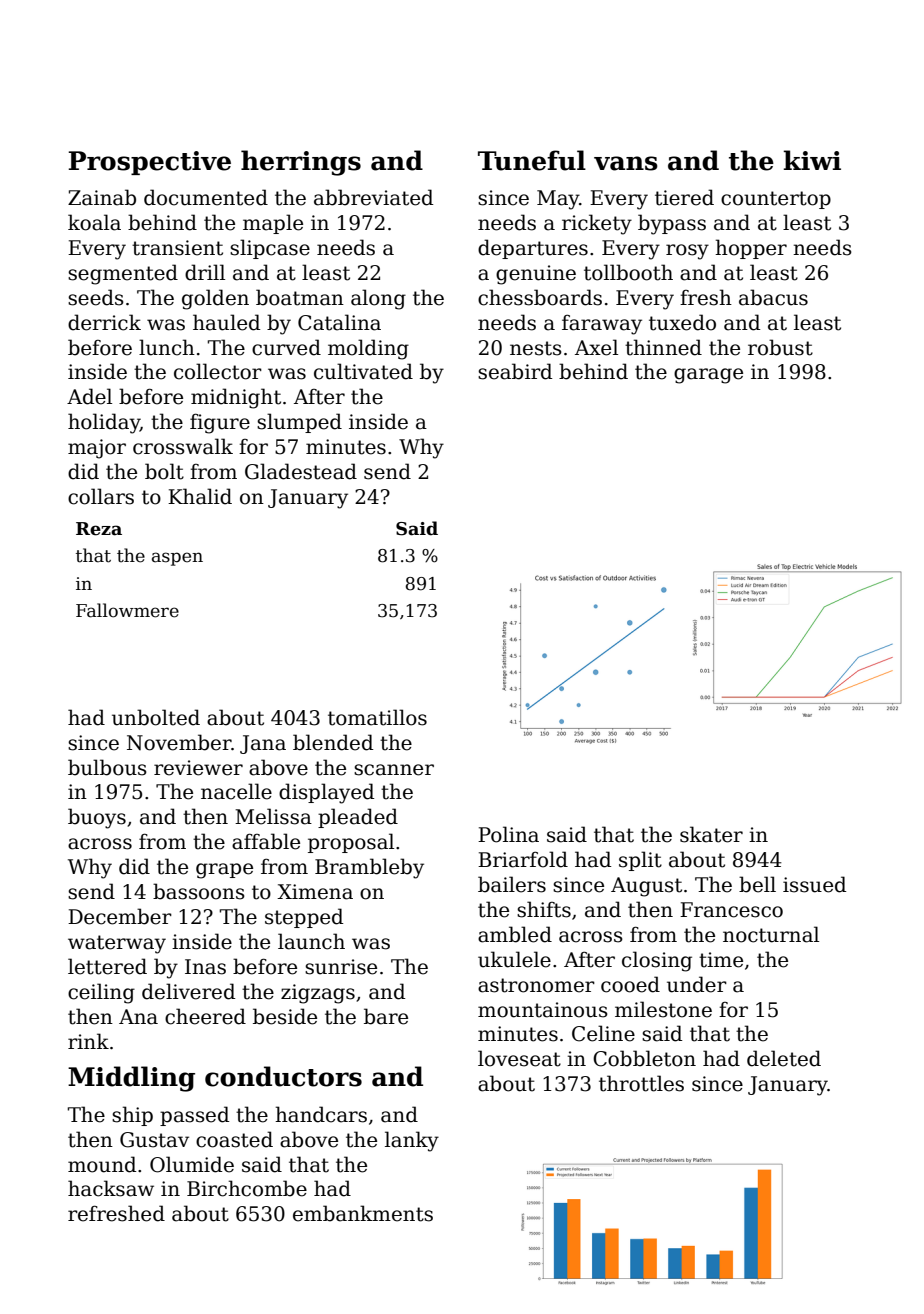 The width and height of the page is (924, 1314). Describe the element at coordinates (247, 1188) in the page. I see `Birchcombe` at that location.
